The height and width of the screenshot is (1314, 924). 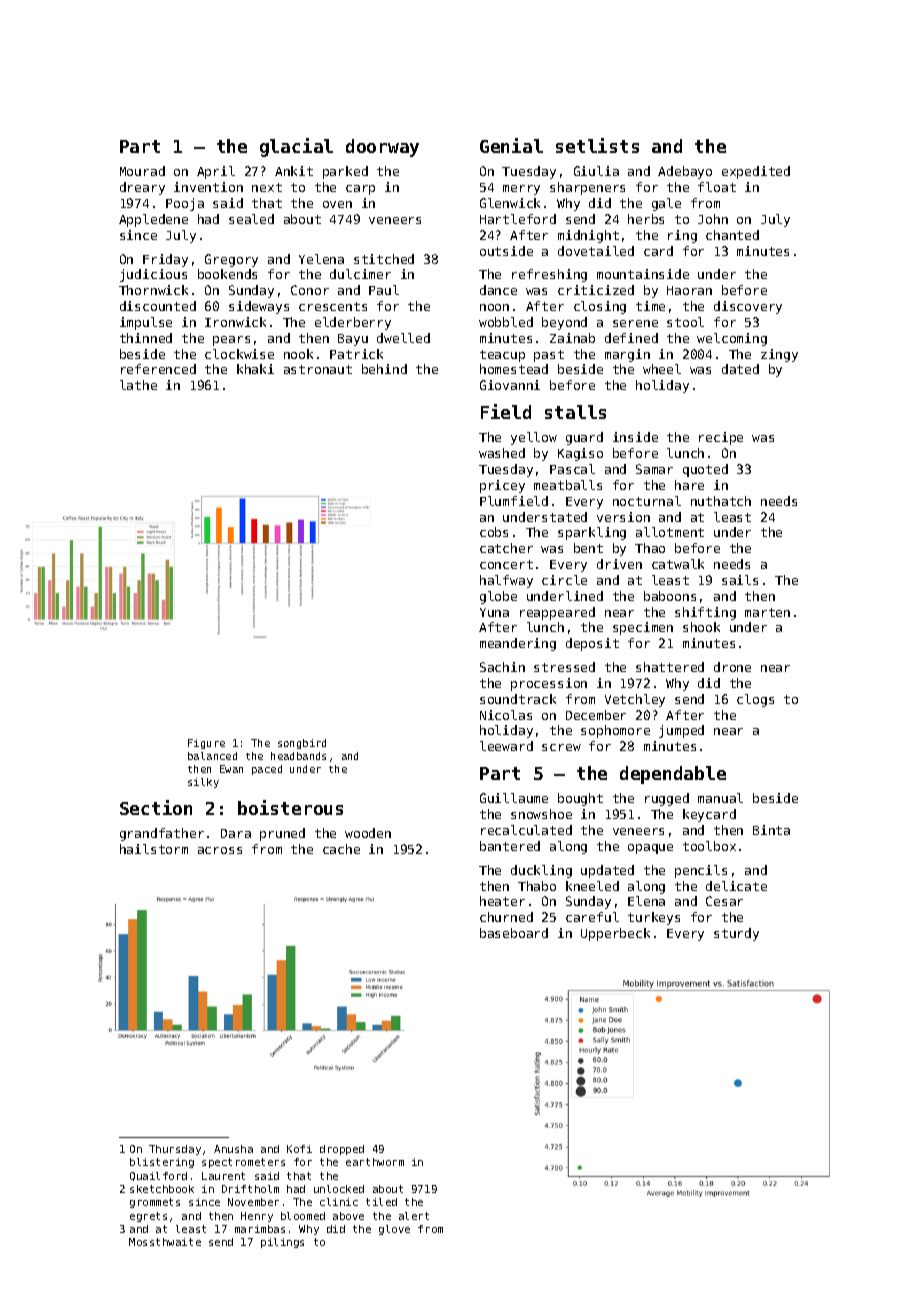 What do you see at coordinates (165, 1242) in the screenshot?
I see `Mossthwaite` at bounding box center [165, 1242].
